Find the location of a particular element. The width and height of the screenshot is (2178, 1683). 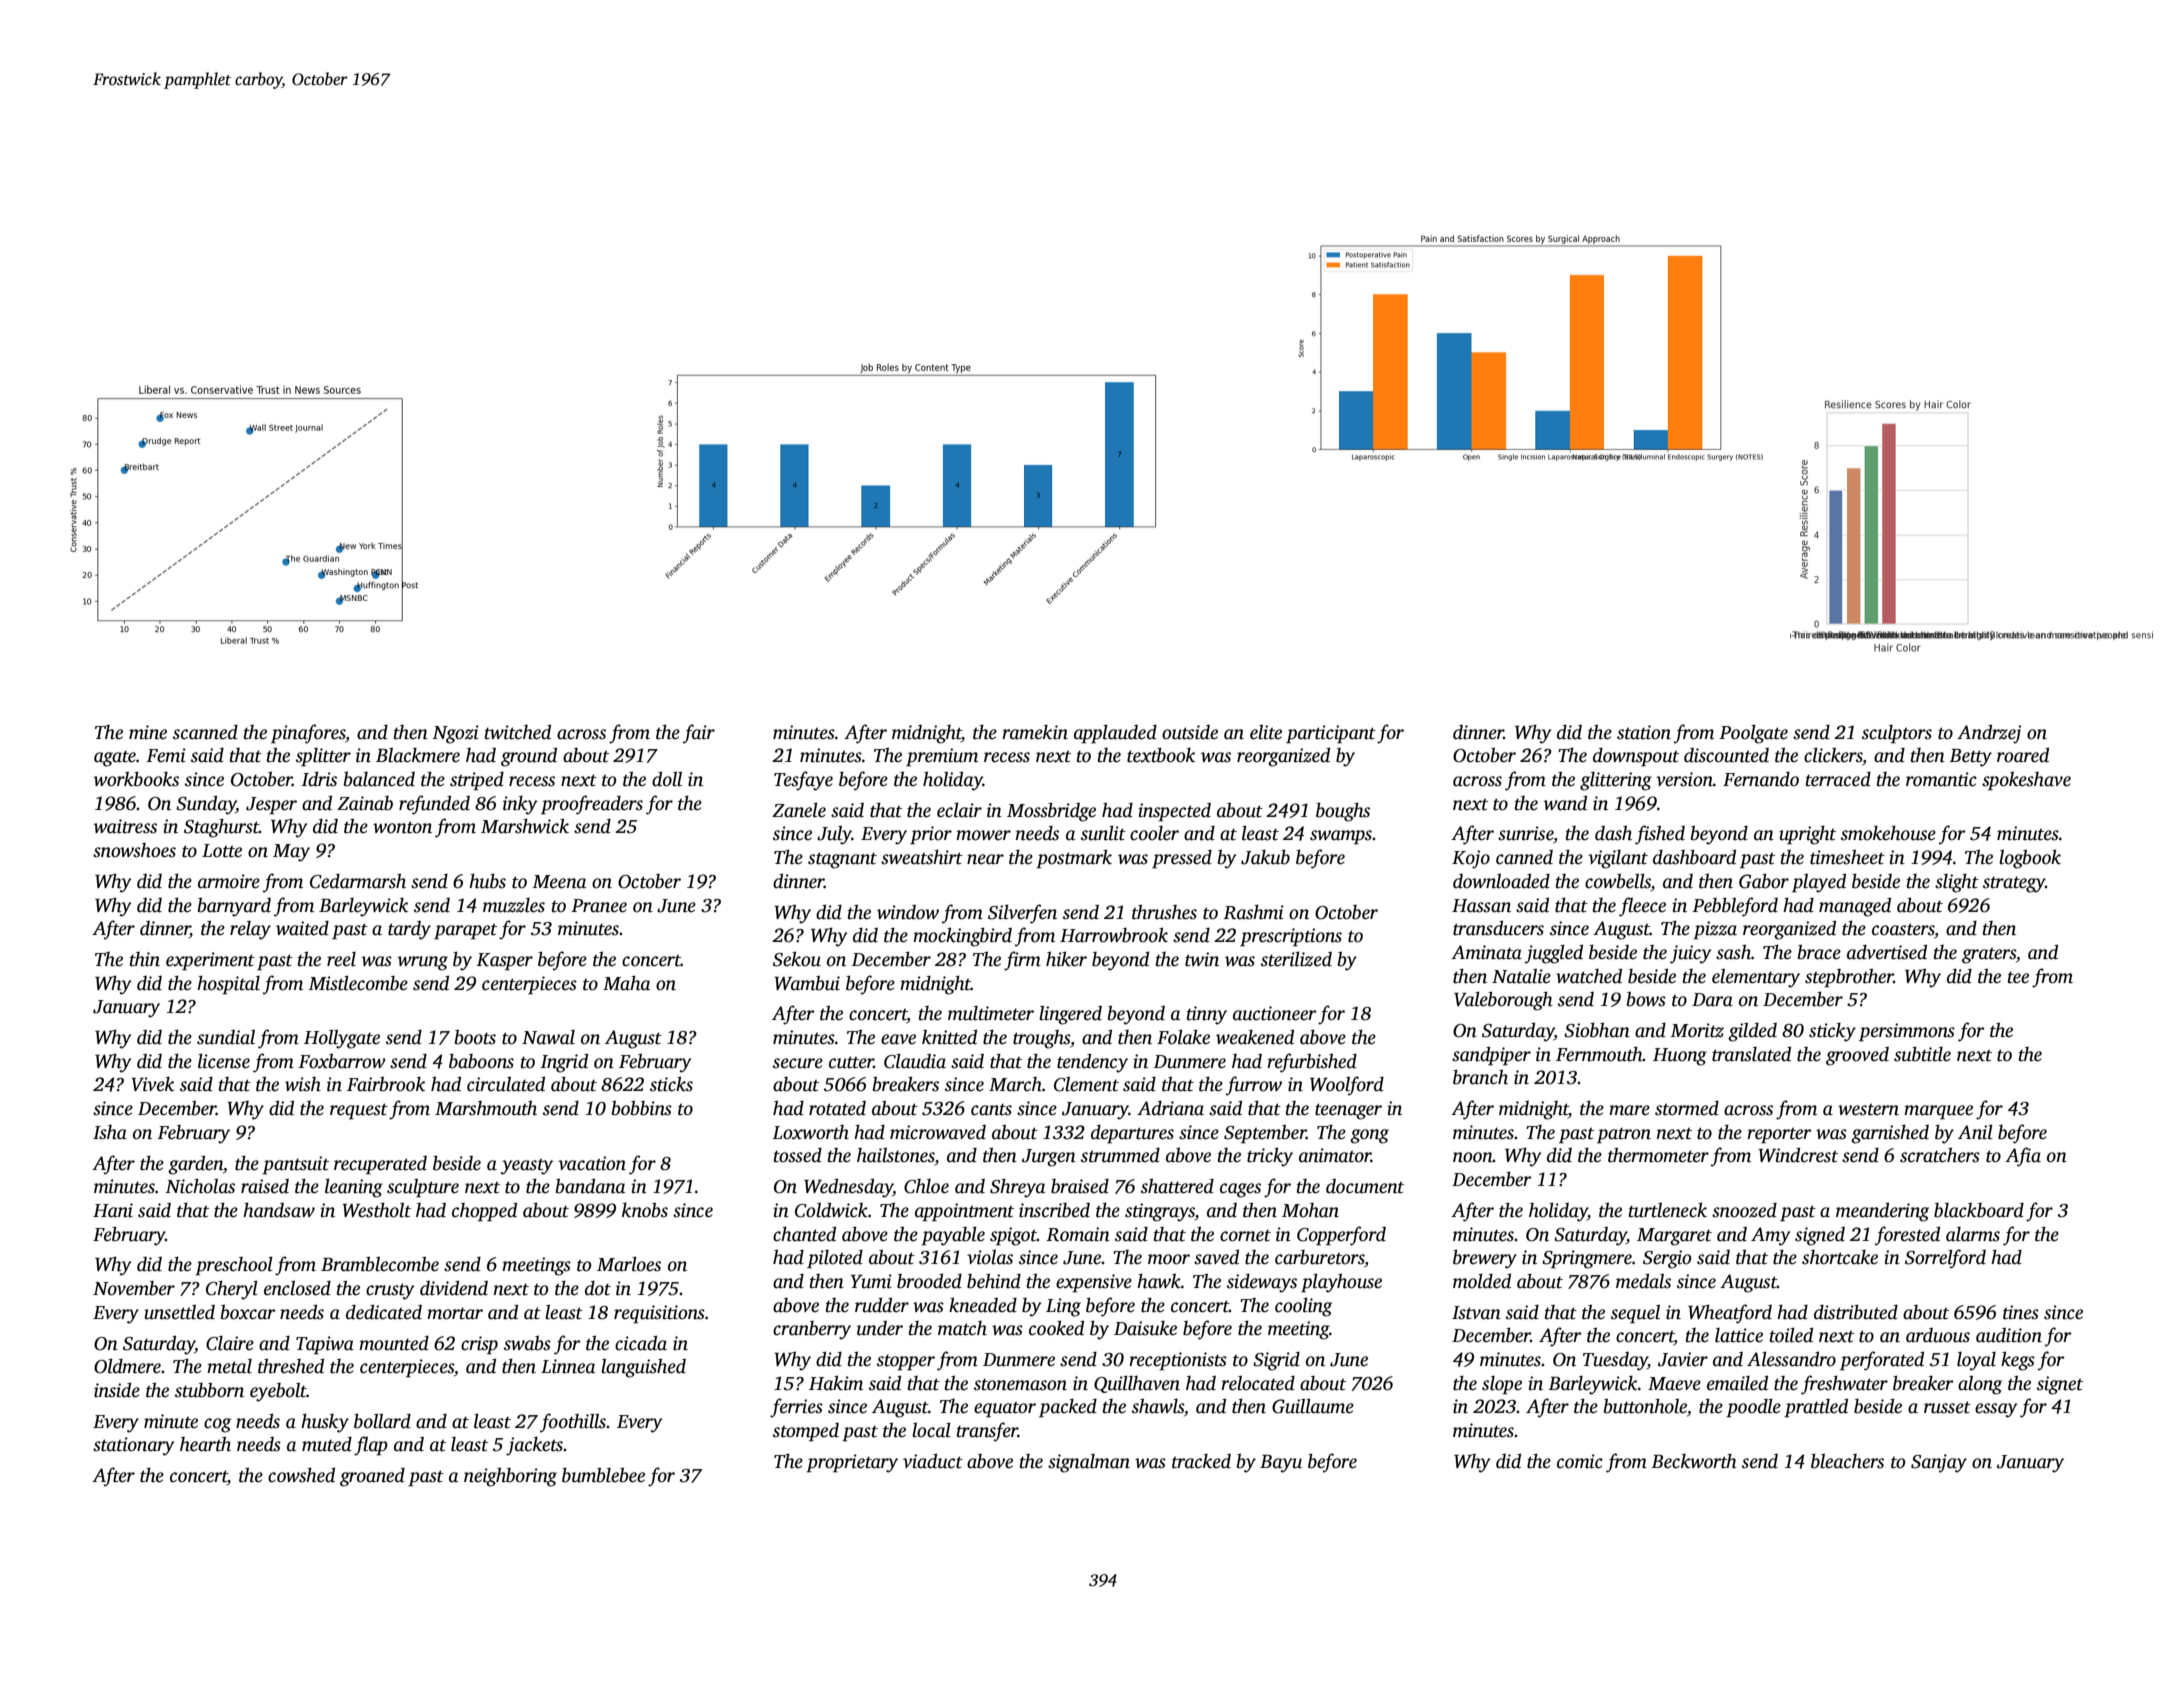

Siobhan is located at coordinates (1597, 1030).
